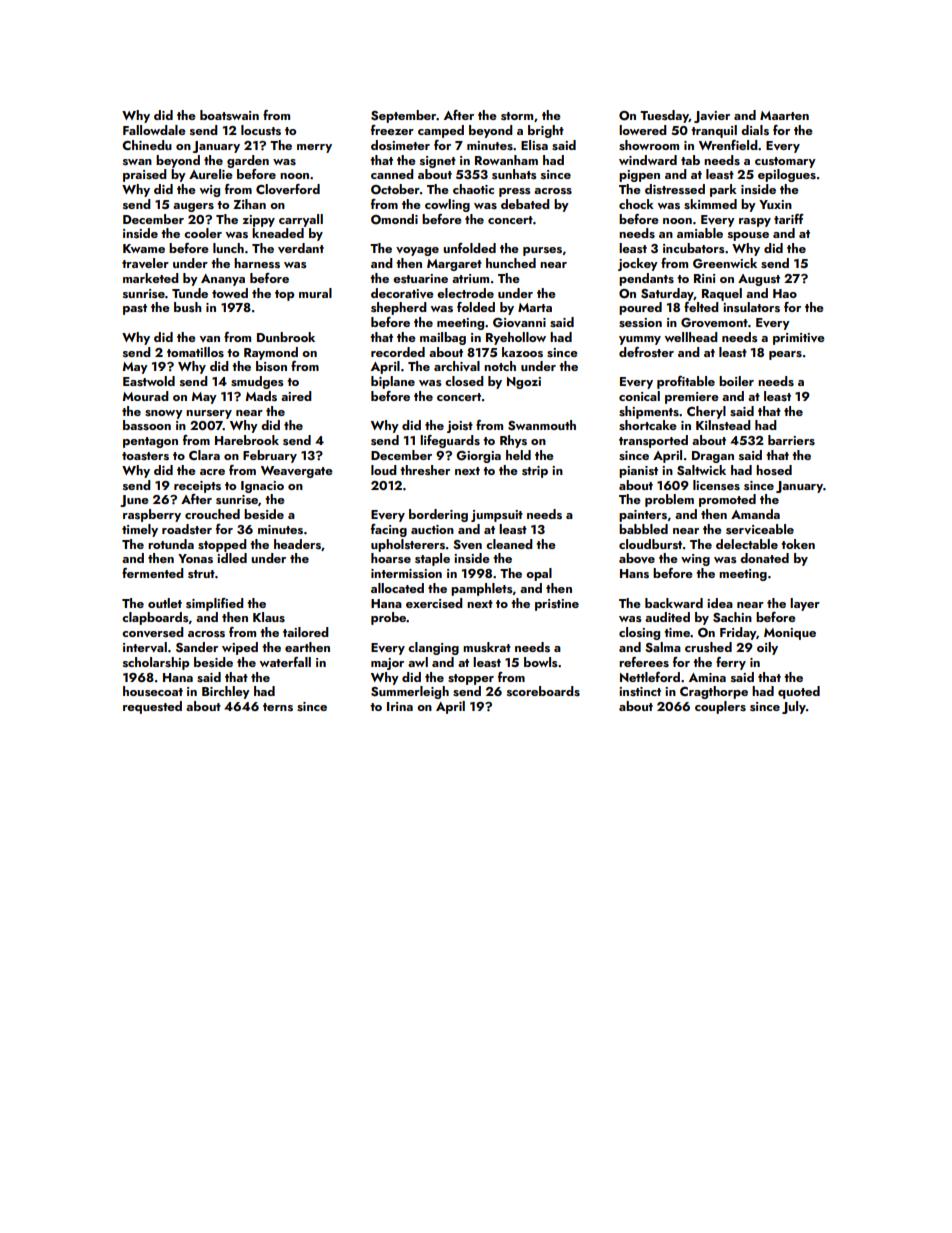 The height and width of the document is (1233, 952). What do you see at coordinates (667, 617) in the document?
I see `audited` at bounding box center [667, 617].
